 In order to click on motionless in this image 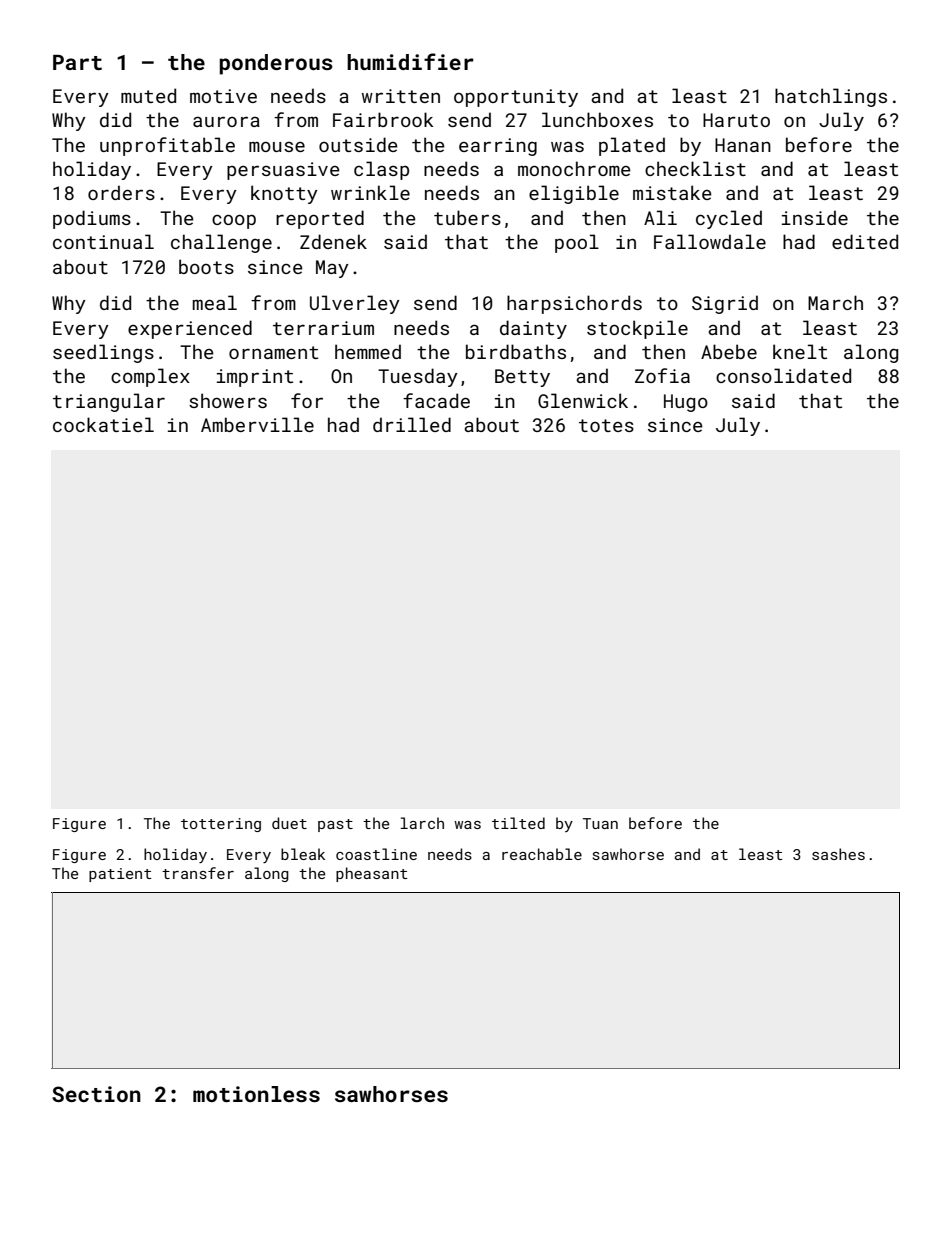, I will do `click(256, 1094)`.
